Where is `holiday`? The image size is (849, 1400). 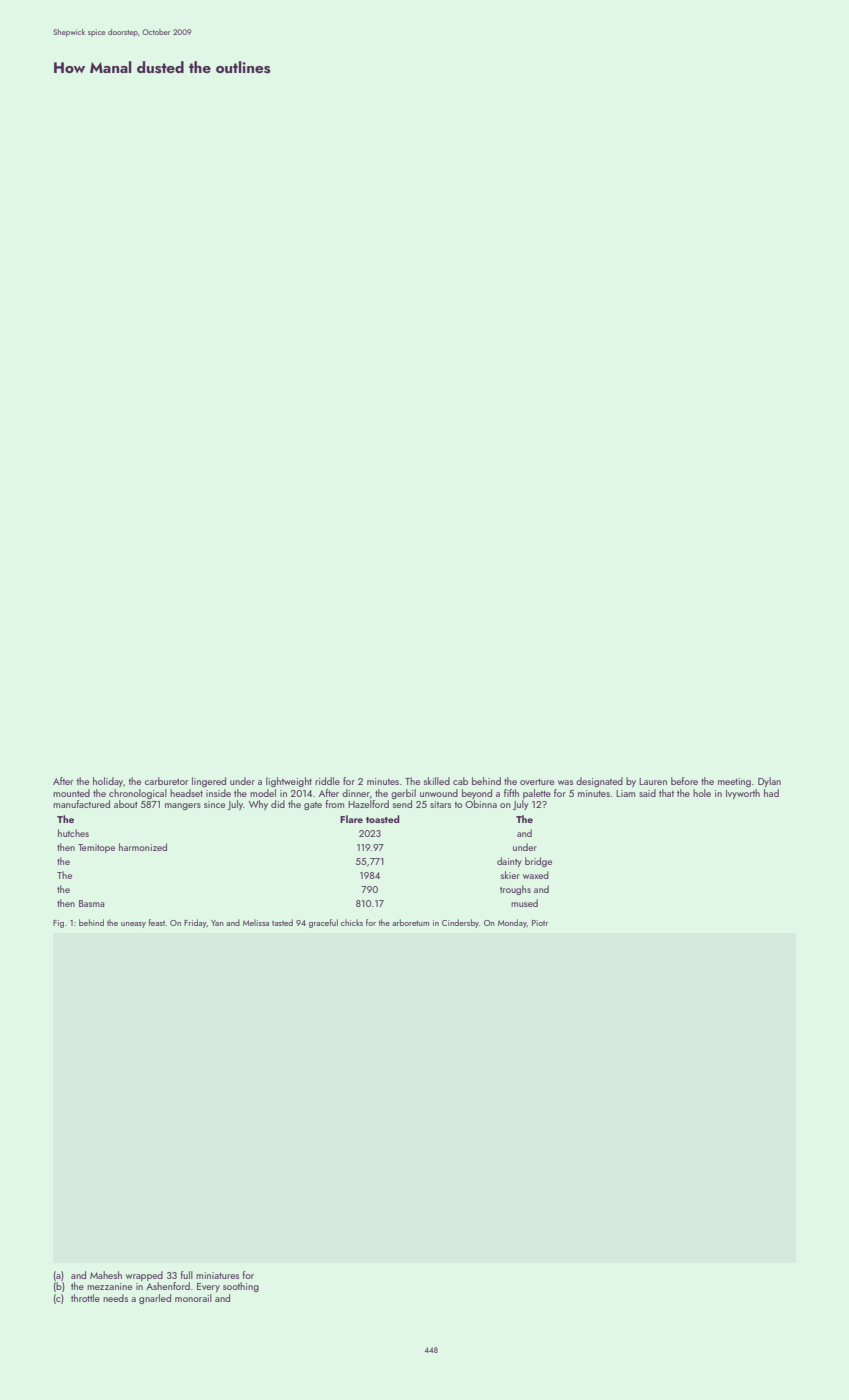
holiday is located at coordinates (108, 782).
